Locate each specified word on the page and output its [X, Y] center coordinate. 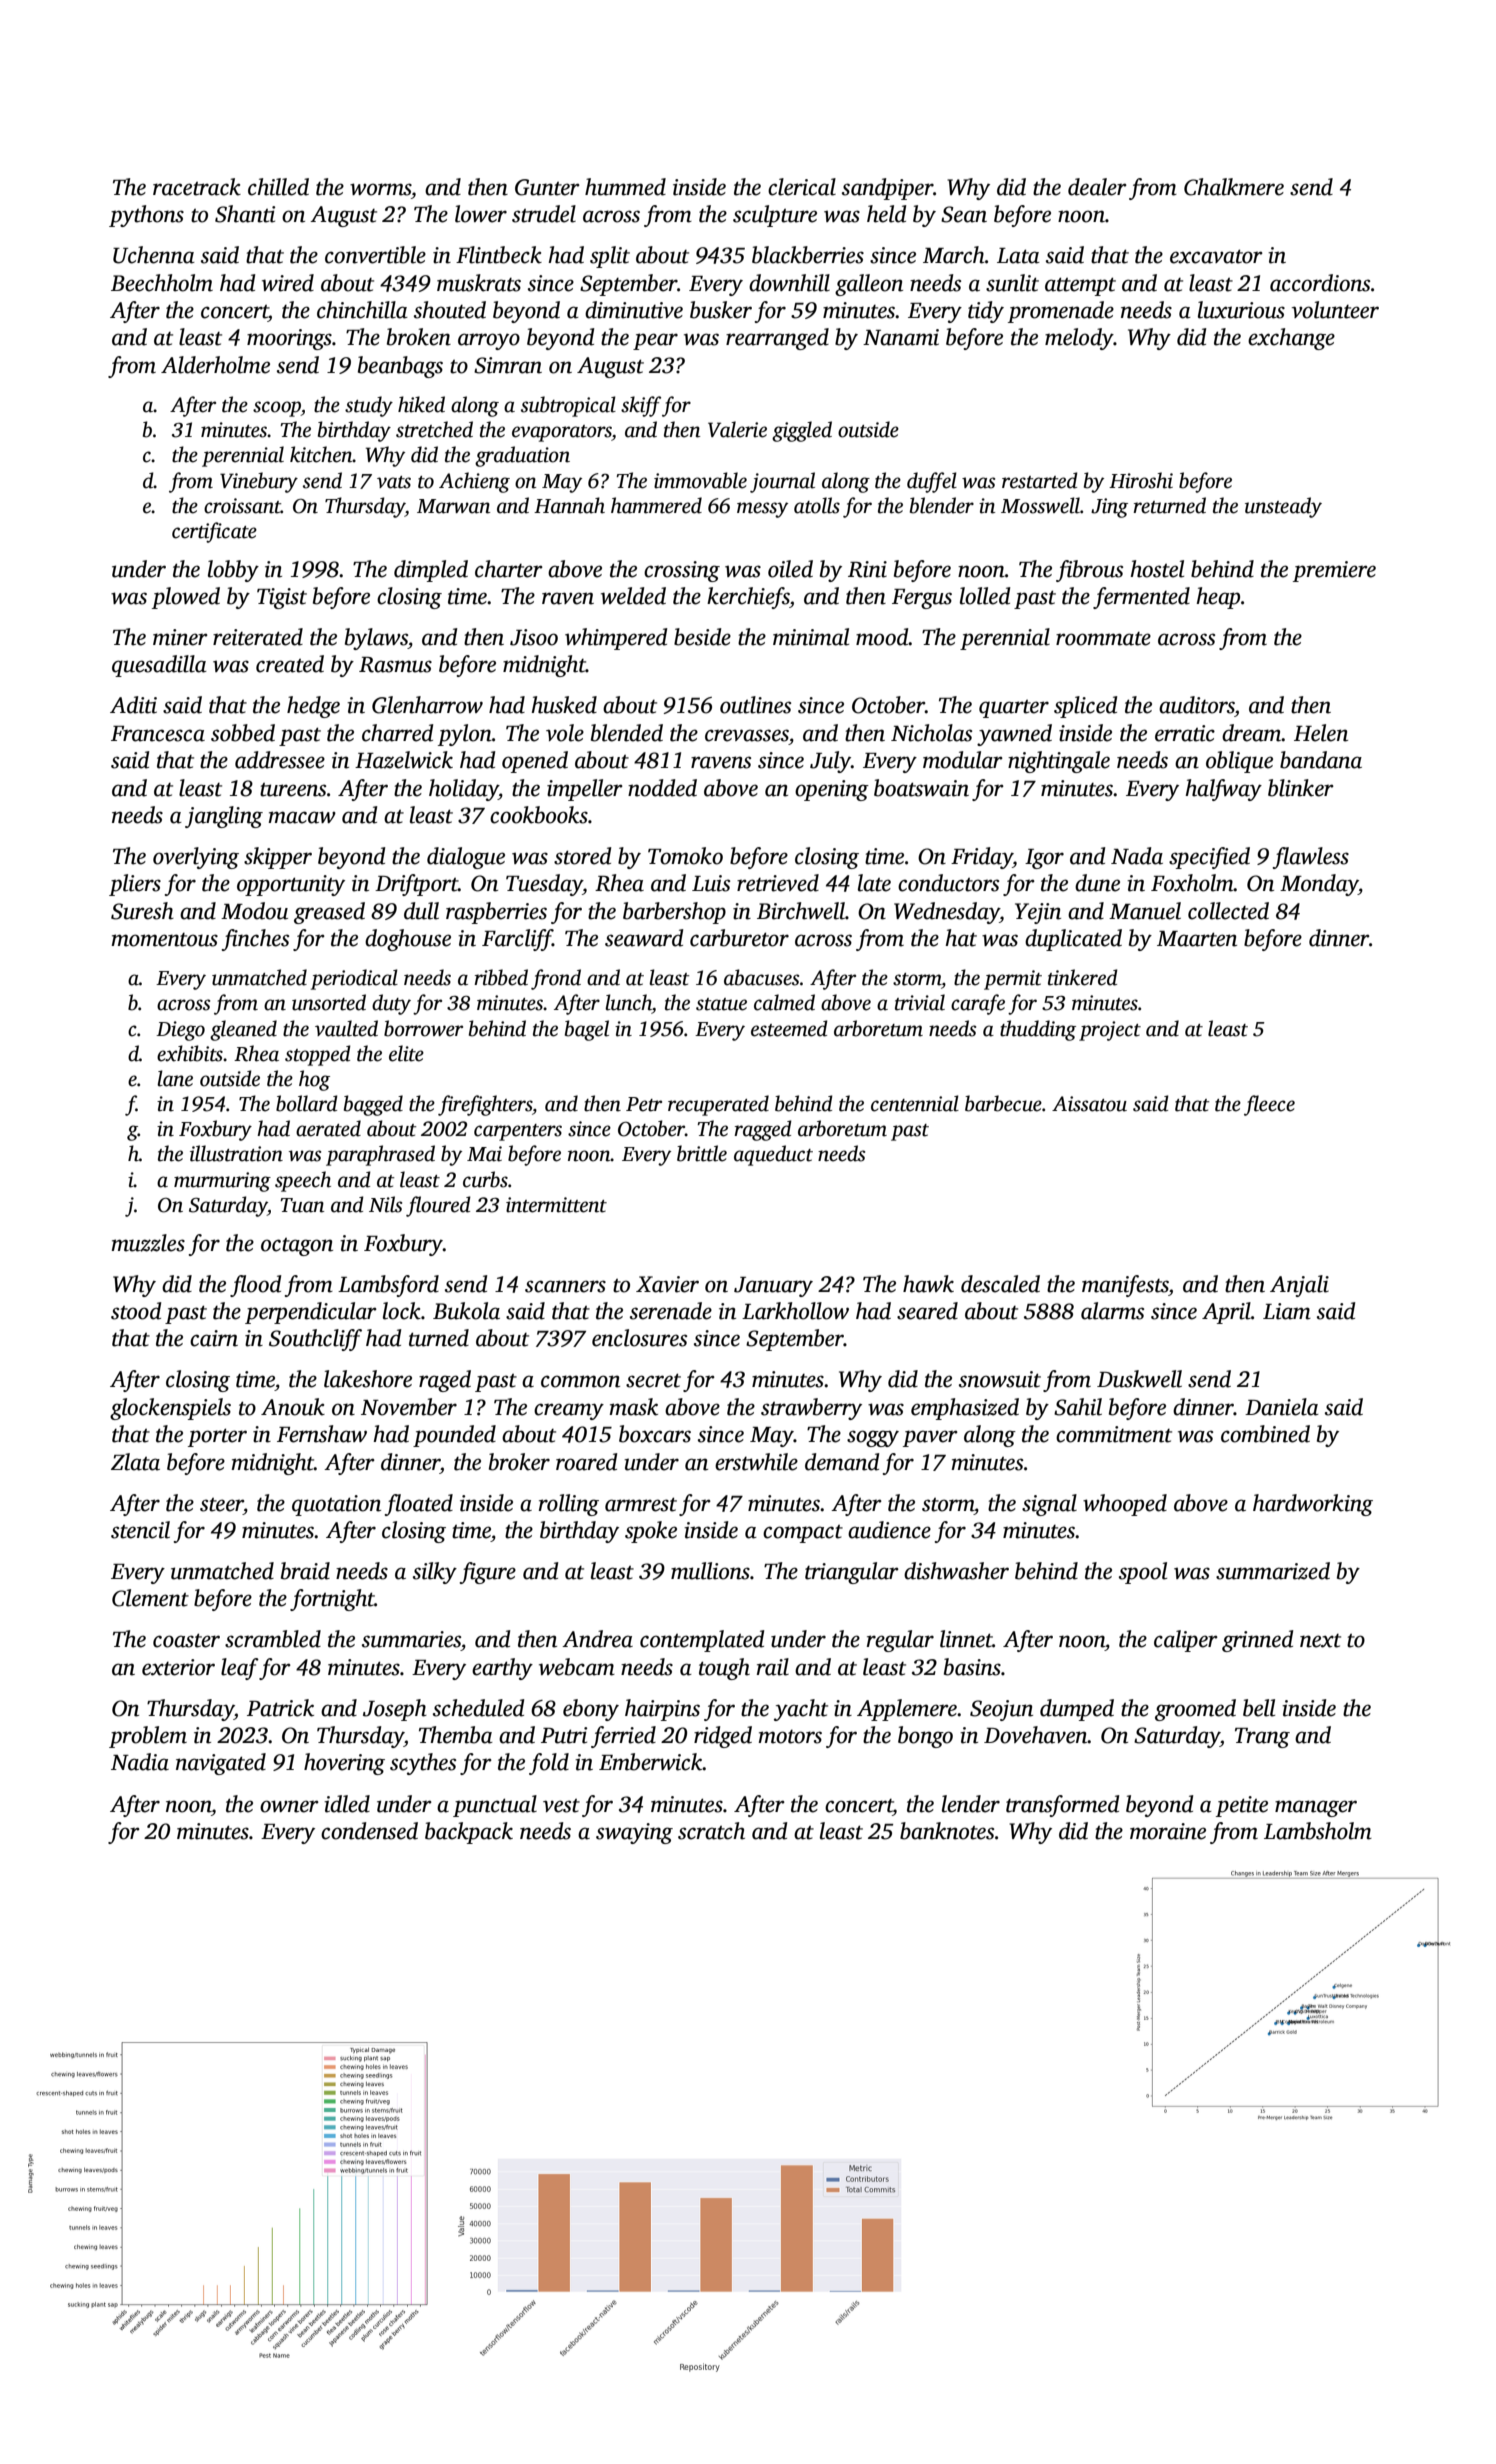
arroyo [489, 341]
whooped [1125, 1505]
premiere [1334, 571]
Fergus [922, 599]
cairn [214, 1338]
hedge [313, 707]
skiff [641, 406]
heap [1218, 598]
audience [889, 1530]
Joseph [395, 1710]
